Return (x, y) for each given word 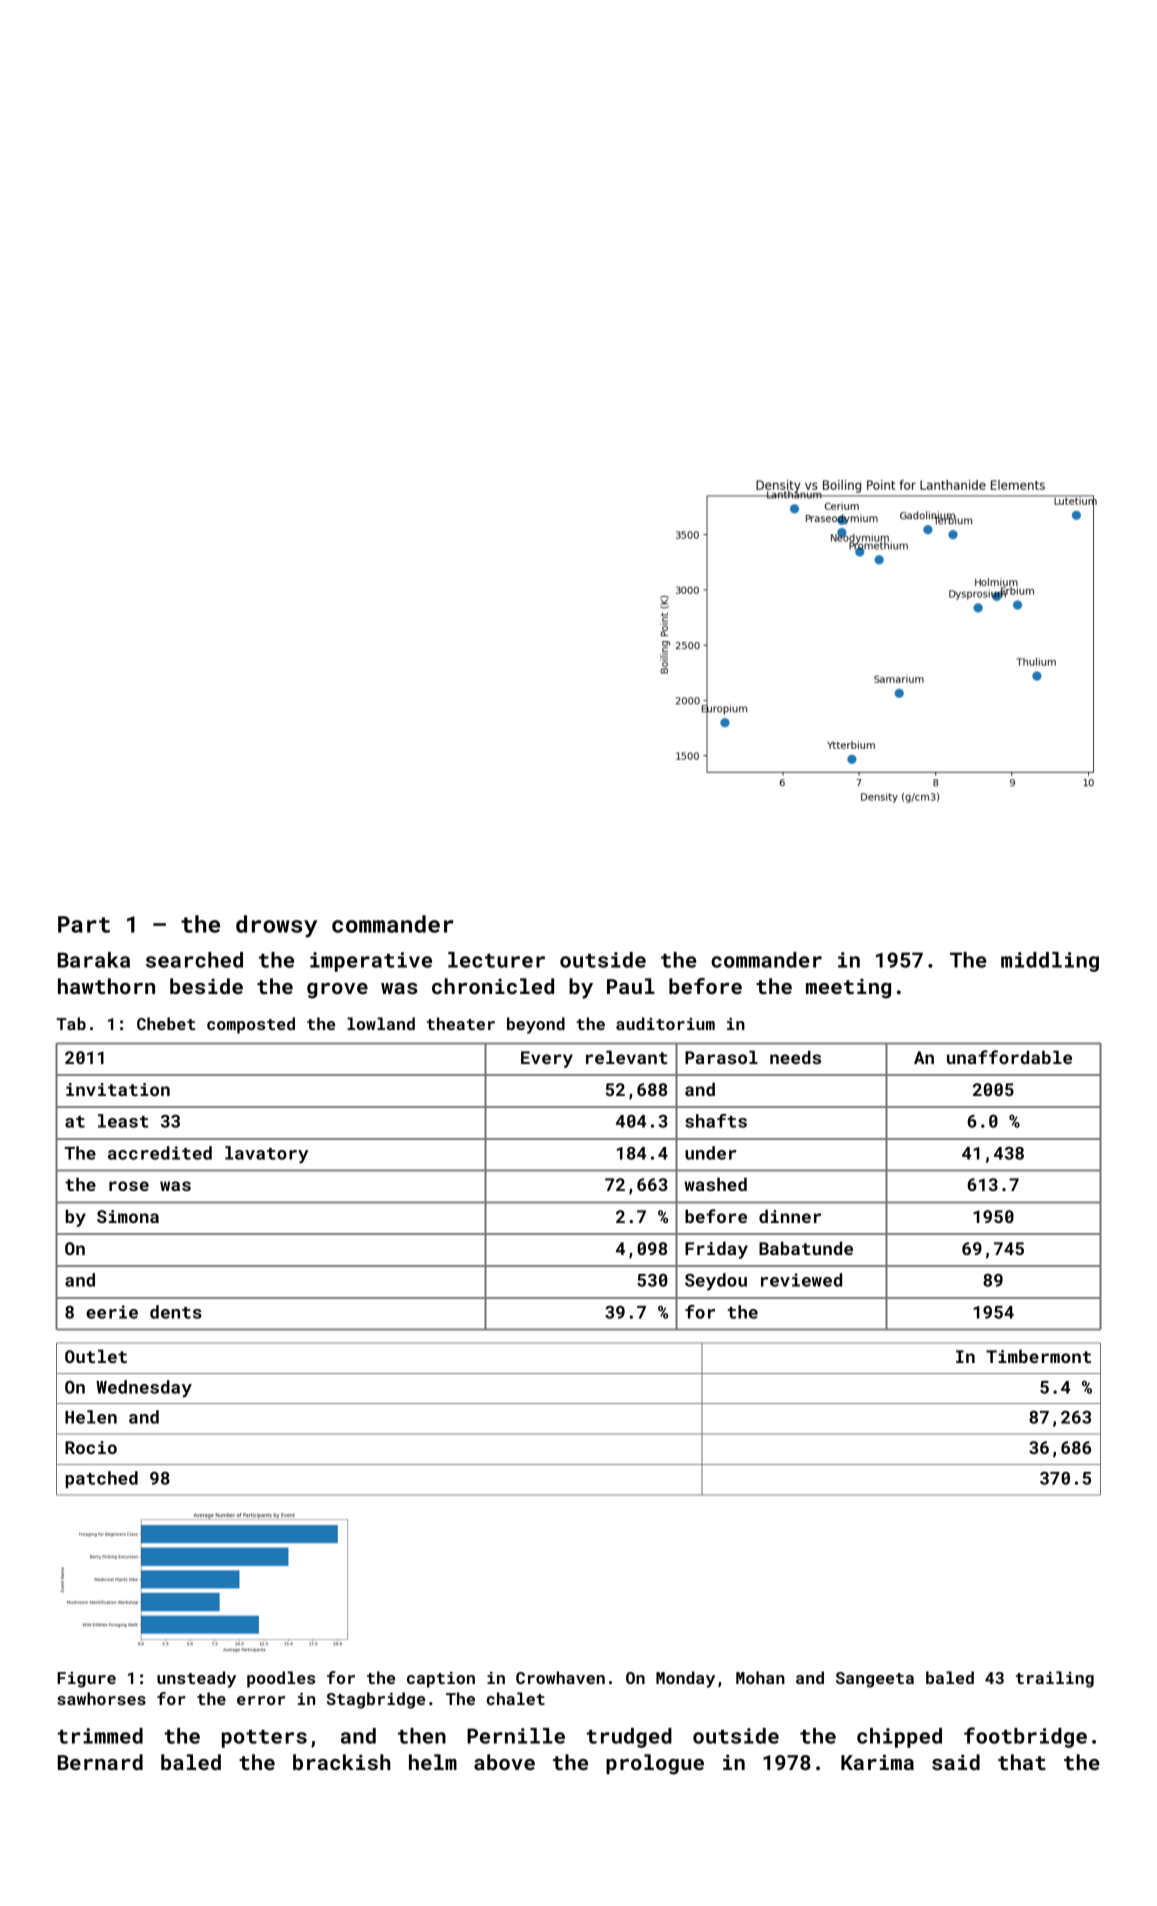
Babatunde (806, 1248)
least (123, 1121)
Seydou (716, 1282)
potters (264, 1739)
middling (1050, 962)
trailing (1055, 1679)
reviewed (801, 1280)
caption (441, 1680)
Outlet (96, 1356)
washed (715, 1184)
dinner (790, 1216)
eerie (112, 1312)
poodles (281, 1679)
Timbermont (1038, 1356)
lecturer (496, 960)
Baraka (94, 960)
